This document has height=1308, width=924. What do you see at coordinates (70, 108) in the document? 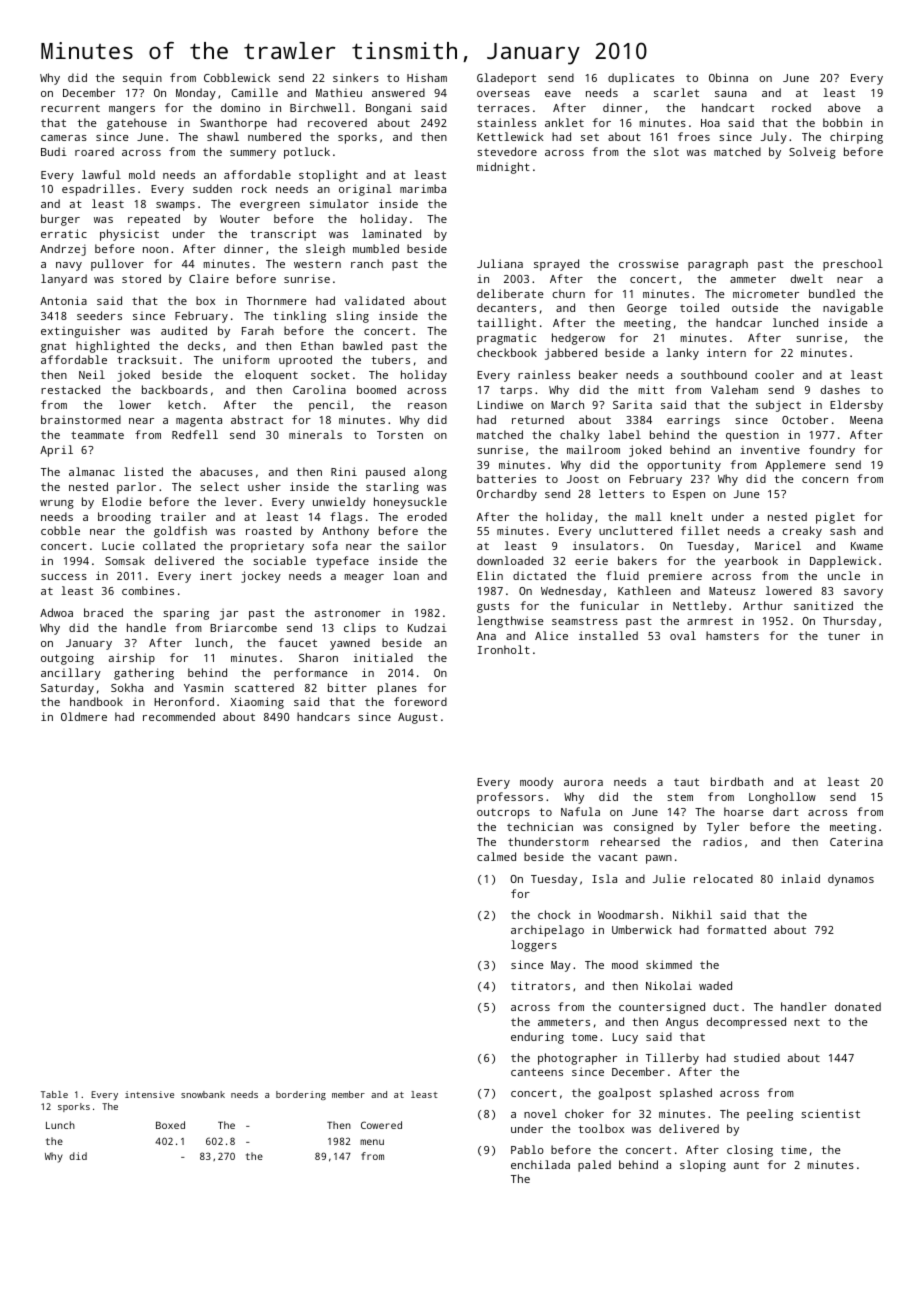
I see `recurrent` at bounding box center [70, 108].
